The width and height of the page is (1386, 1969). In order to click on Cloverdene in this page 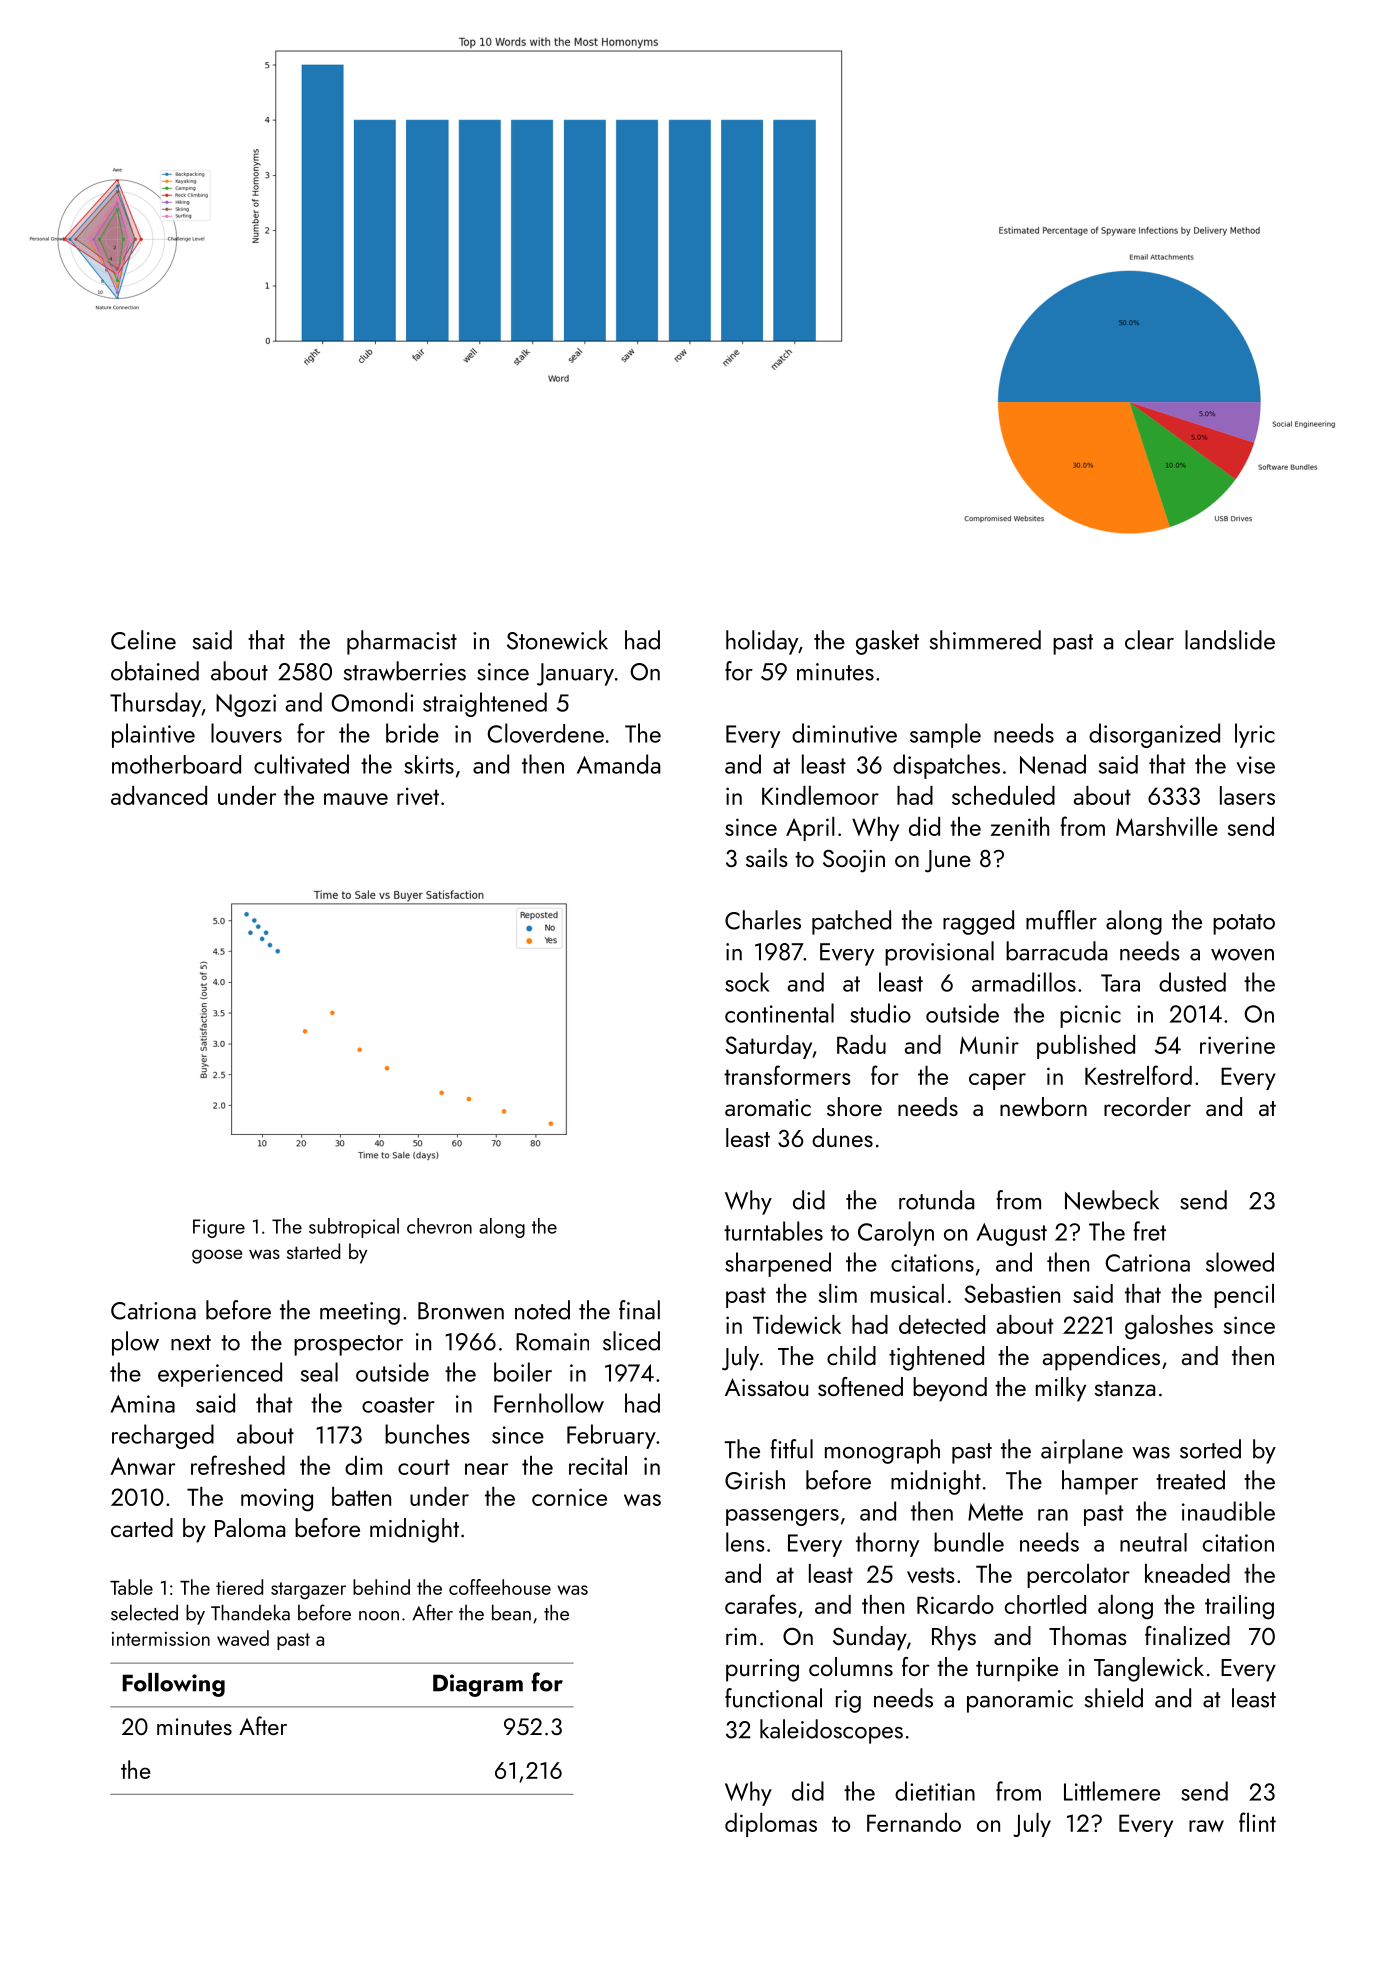, I will do `click(546, 733)`.
